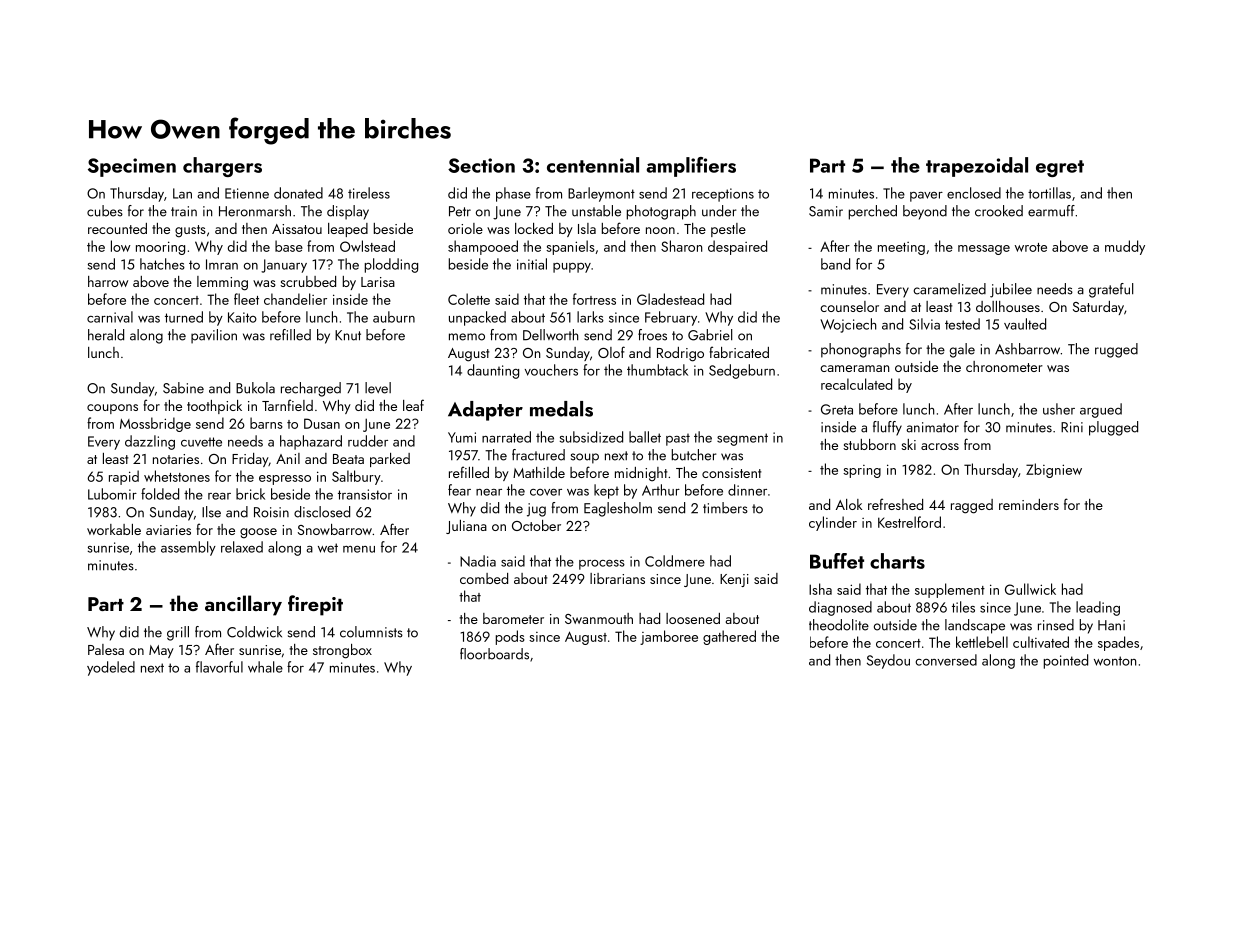 The height and width of the image is (952, 1233). Describe the element at coordinates (111, 668) in the image. I see `yodeled` at that location.
